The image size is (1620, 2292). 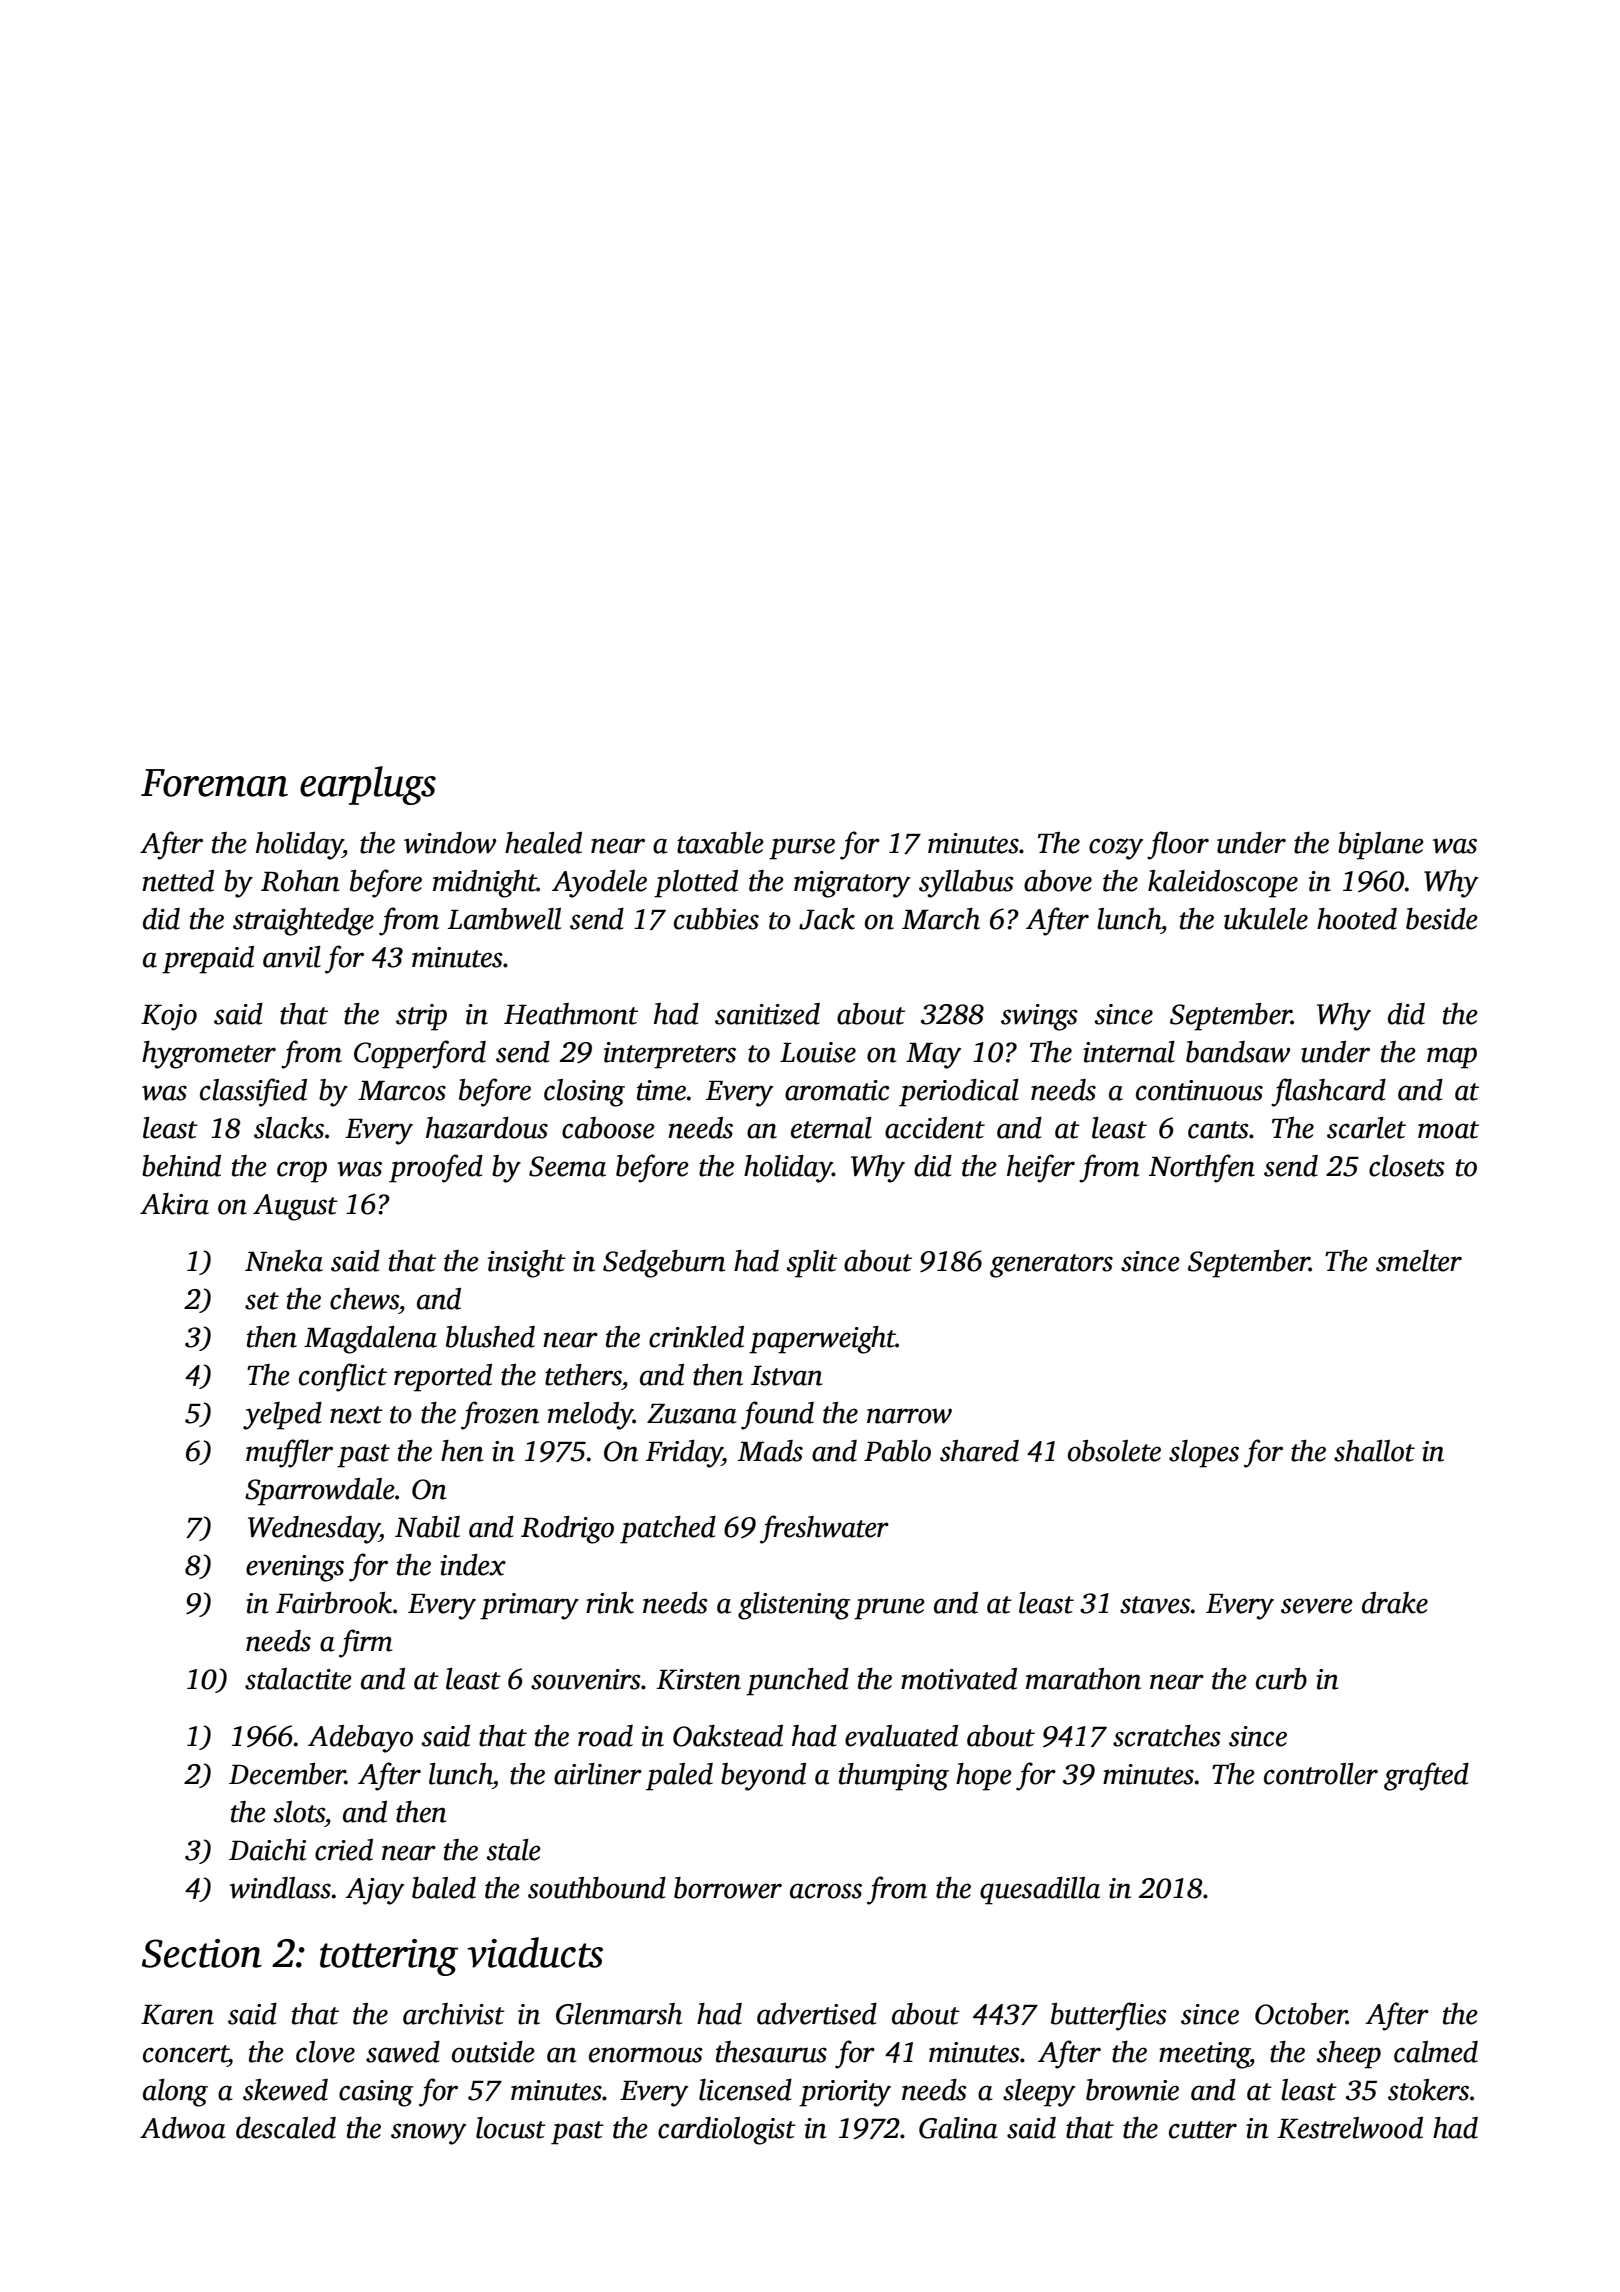 I want to click on Fairbrook, so click(x=334, y=1603).
